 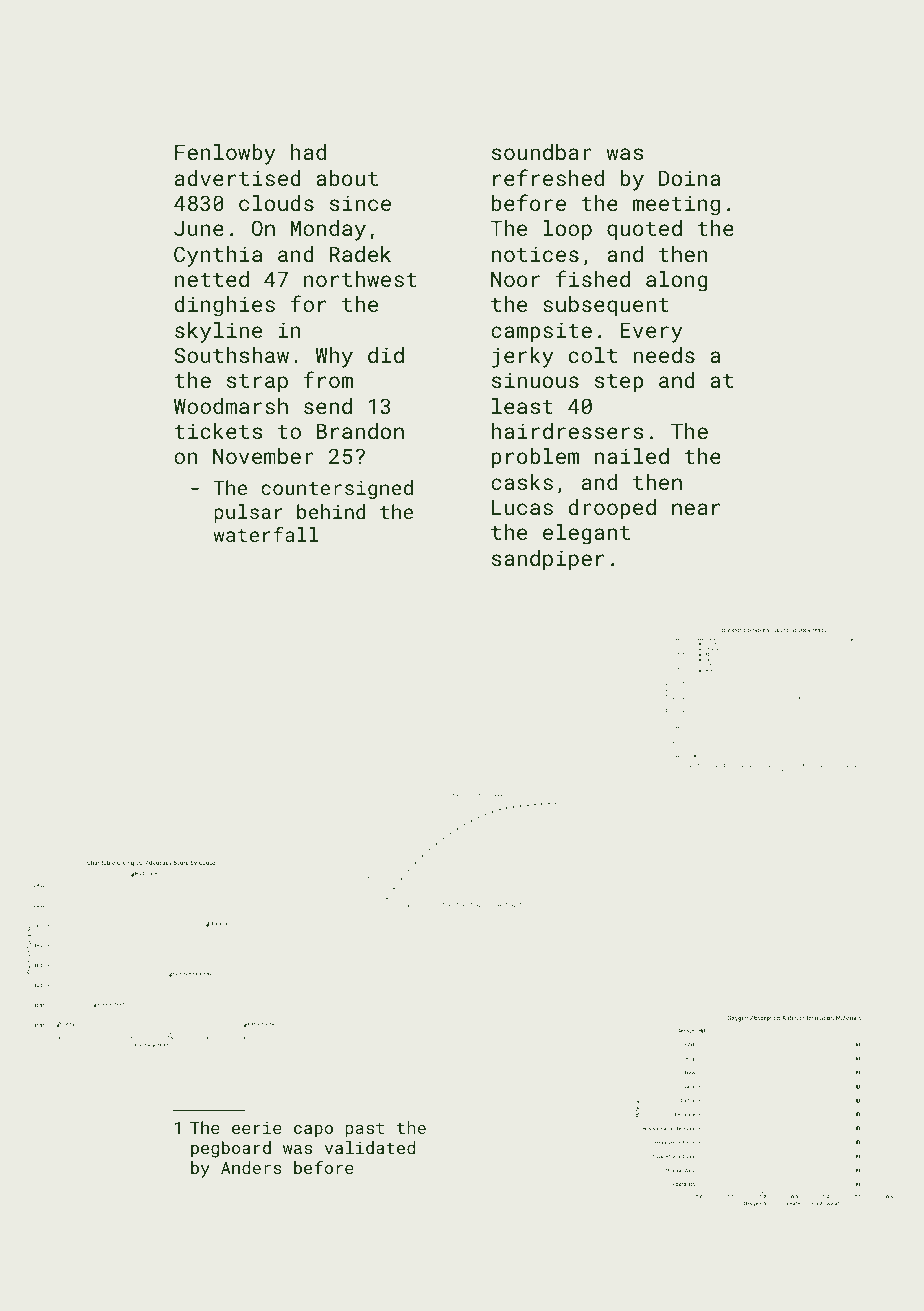 I want to click on along, so click(x=677, y=281).
